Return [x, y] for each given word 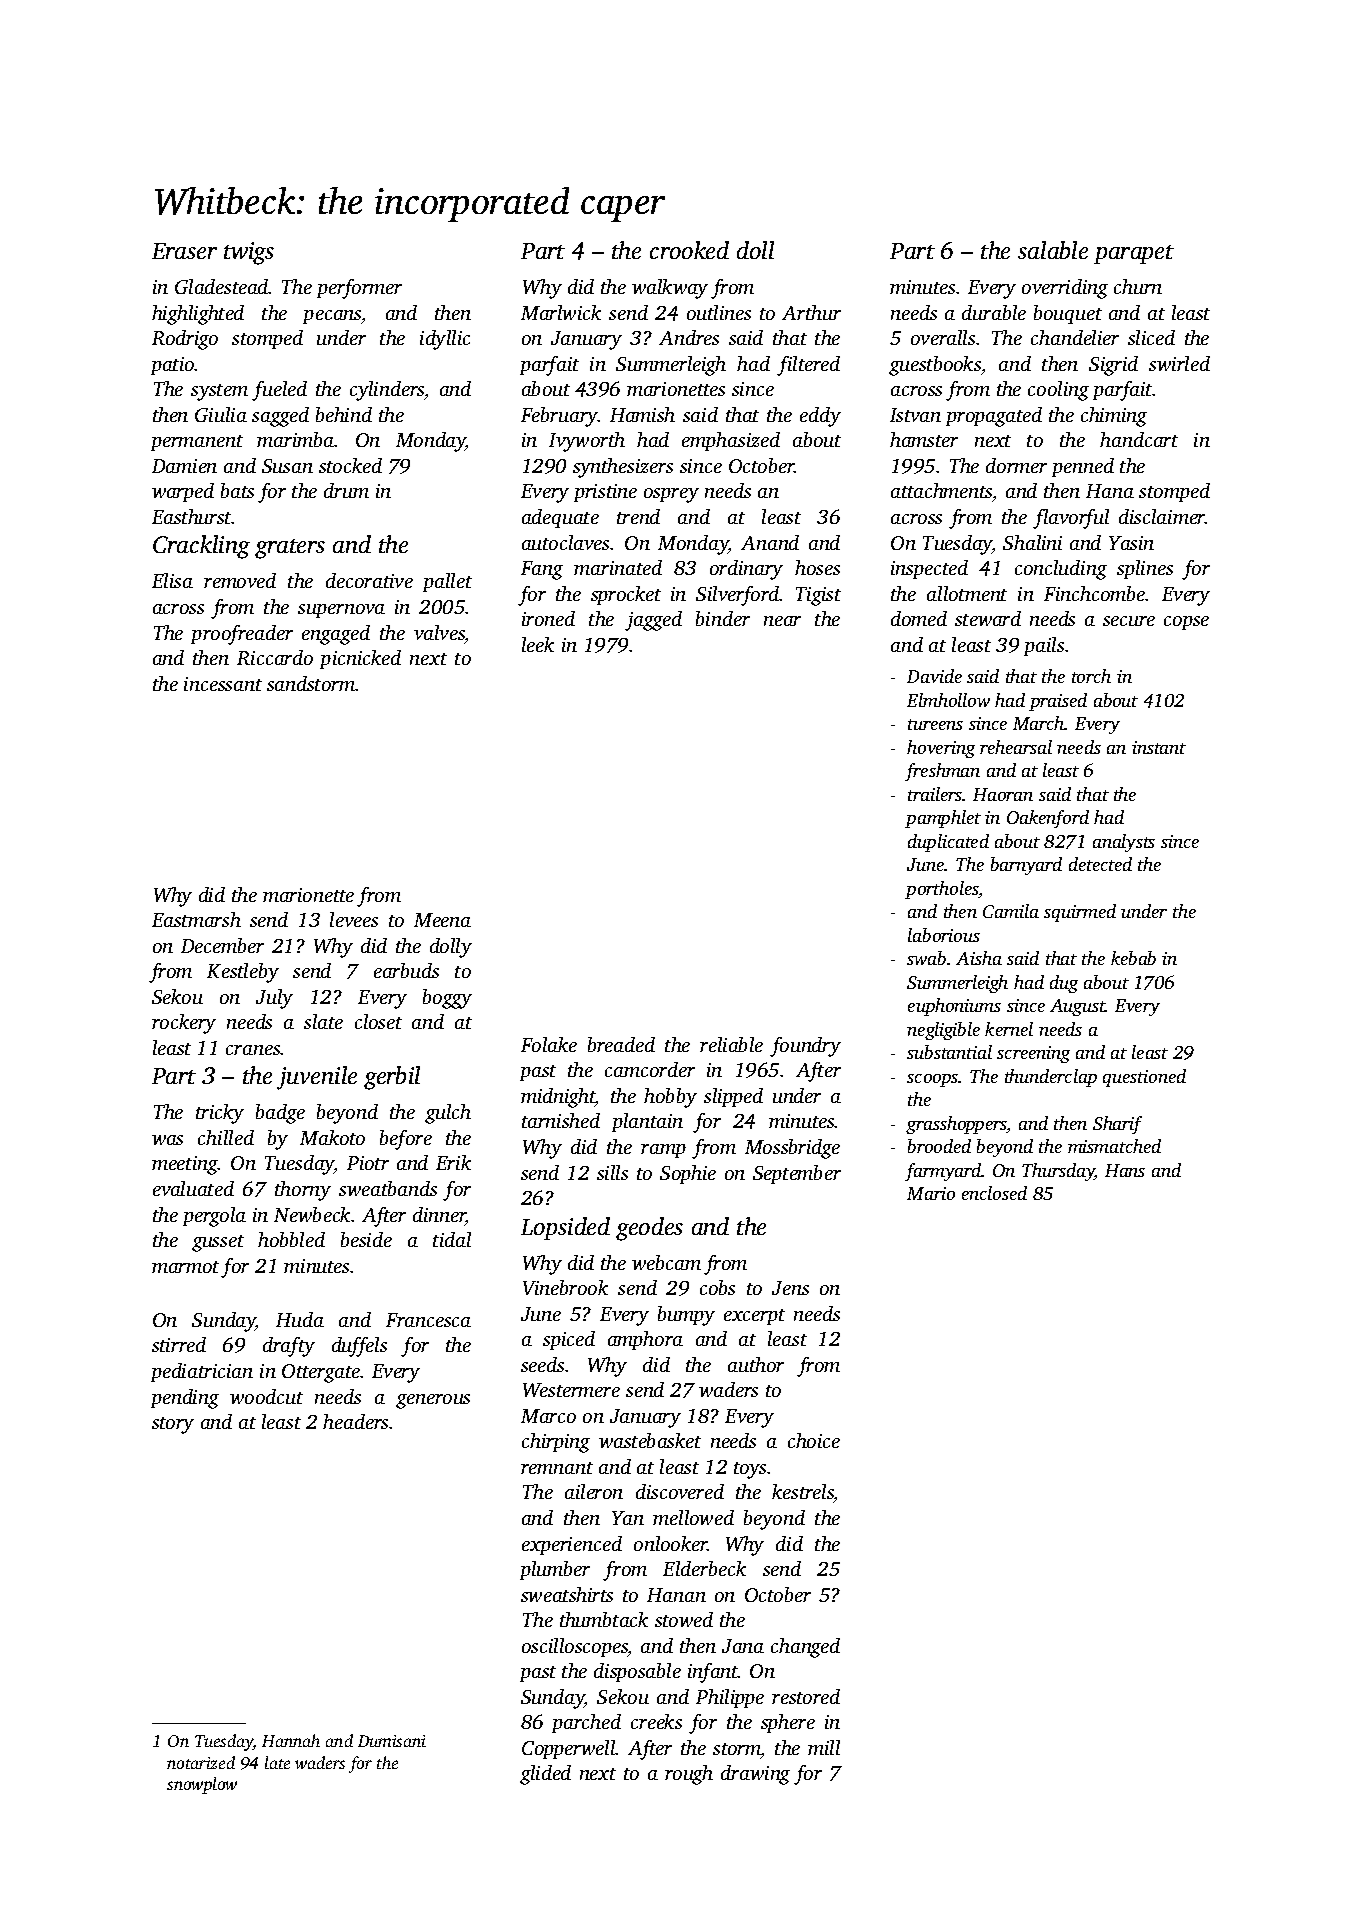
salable [1053, 250]
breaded [621, 1044]
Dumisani [392, 1741]
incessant [223, 684]
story [173, 1425]
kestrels [803, 1493]
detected [1100, 864]
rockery [184, 1024]
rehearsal [1016, 747]
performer [359, 289]
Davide [934, 676]
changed [805, 1648]
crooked [689, 250]
